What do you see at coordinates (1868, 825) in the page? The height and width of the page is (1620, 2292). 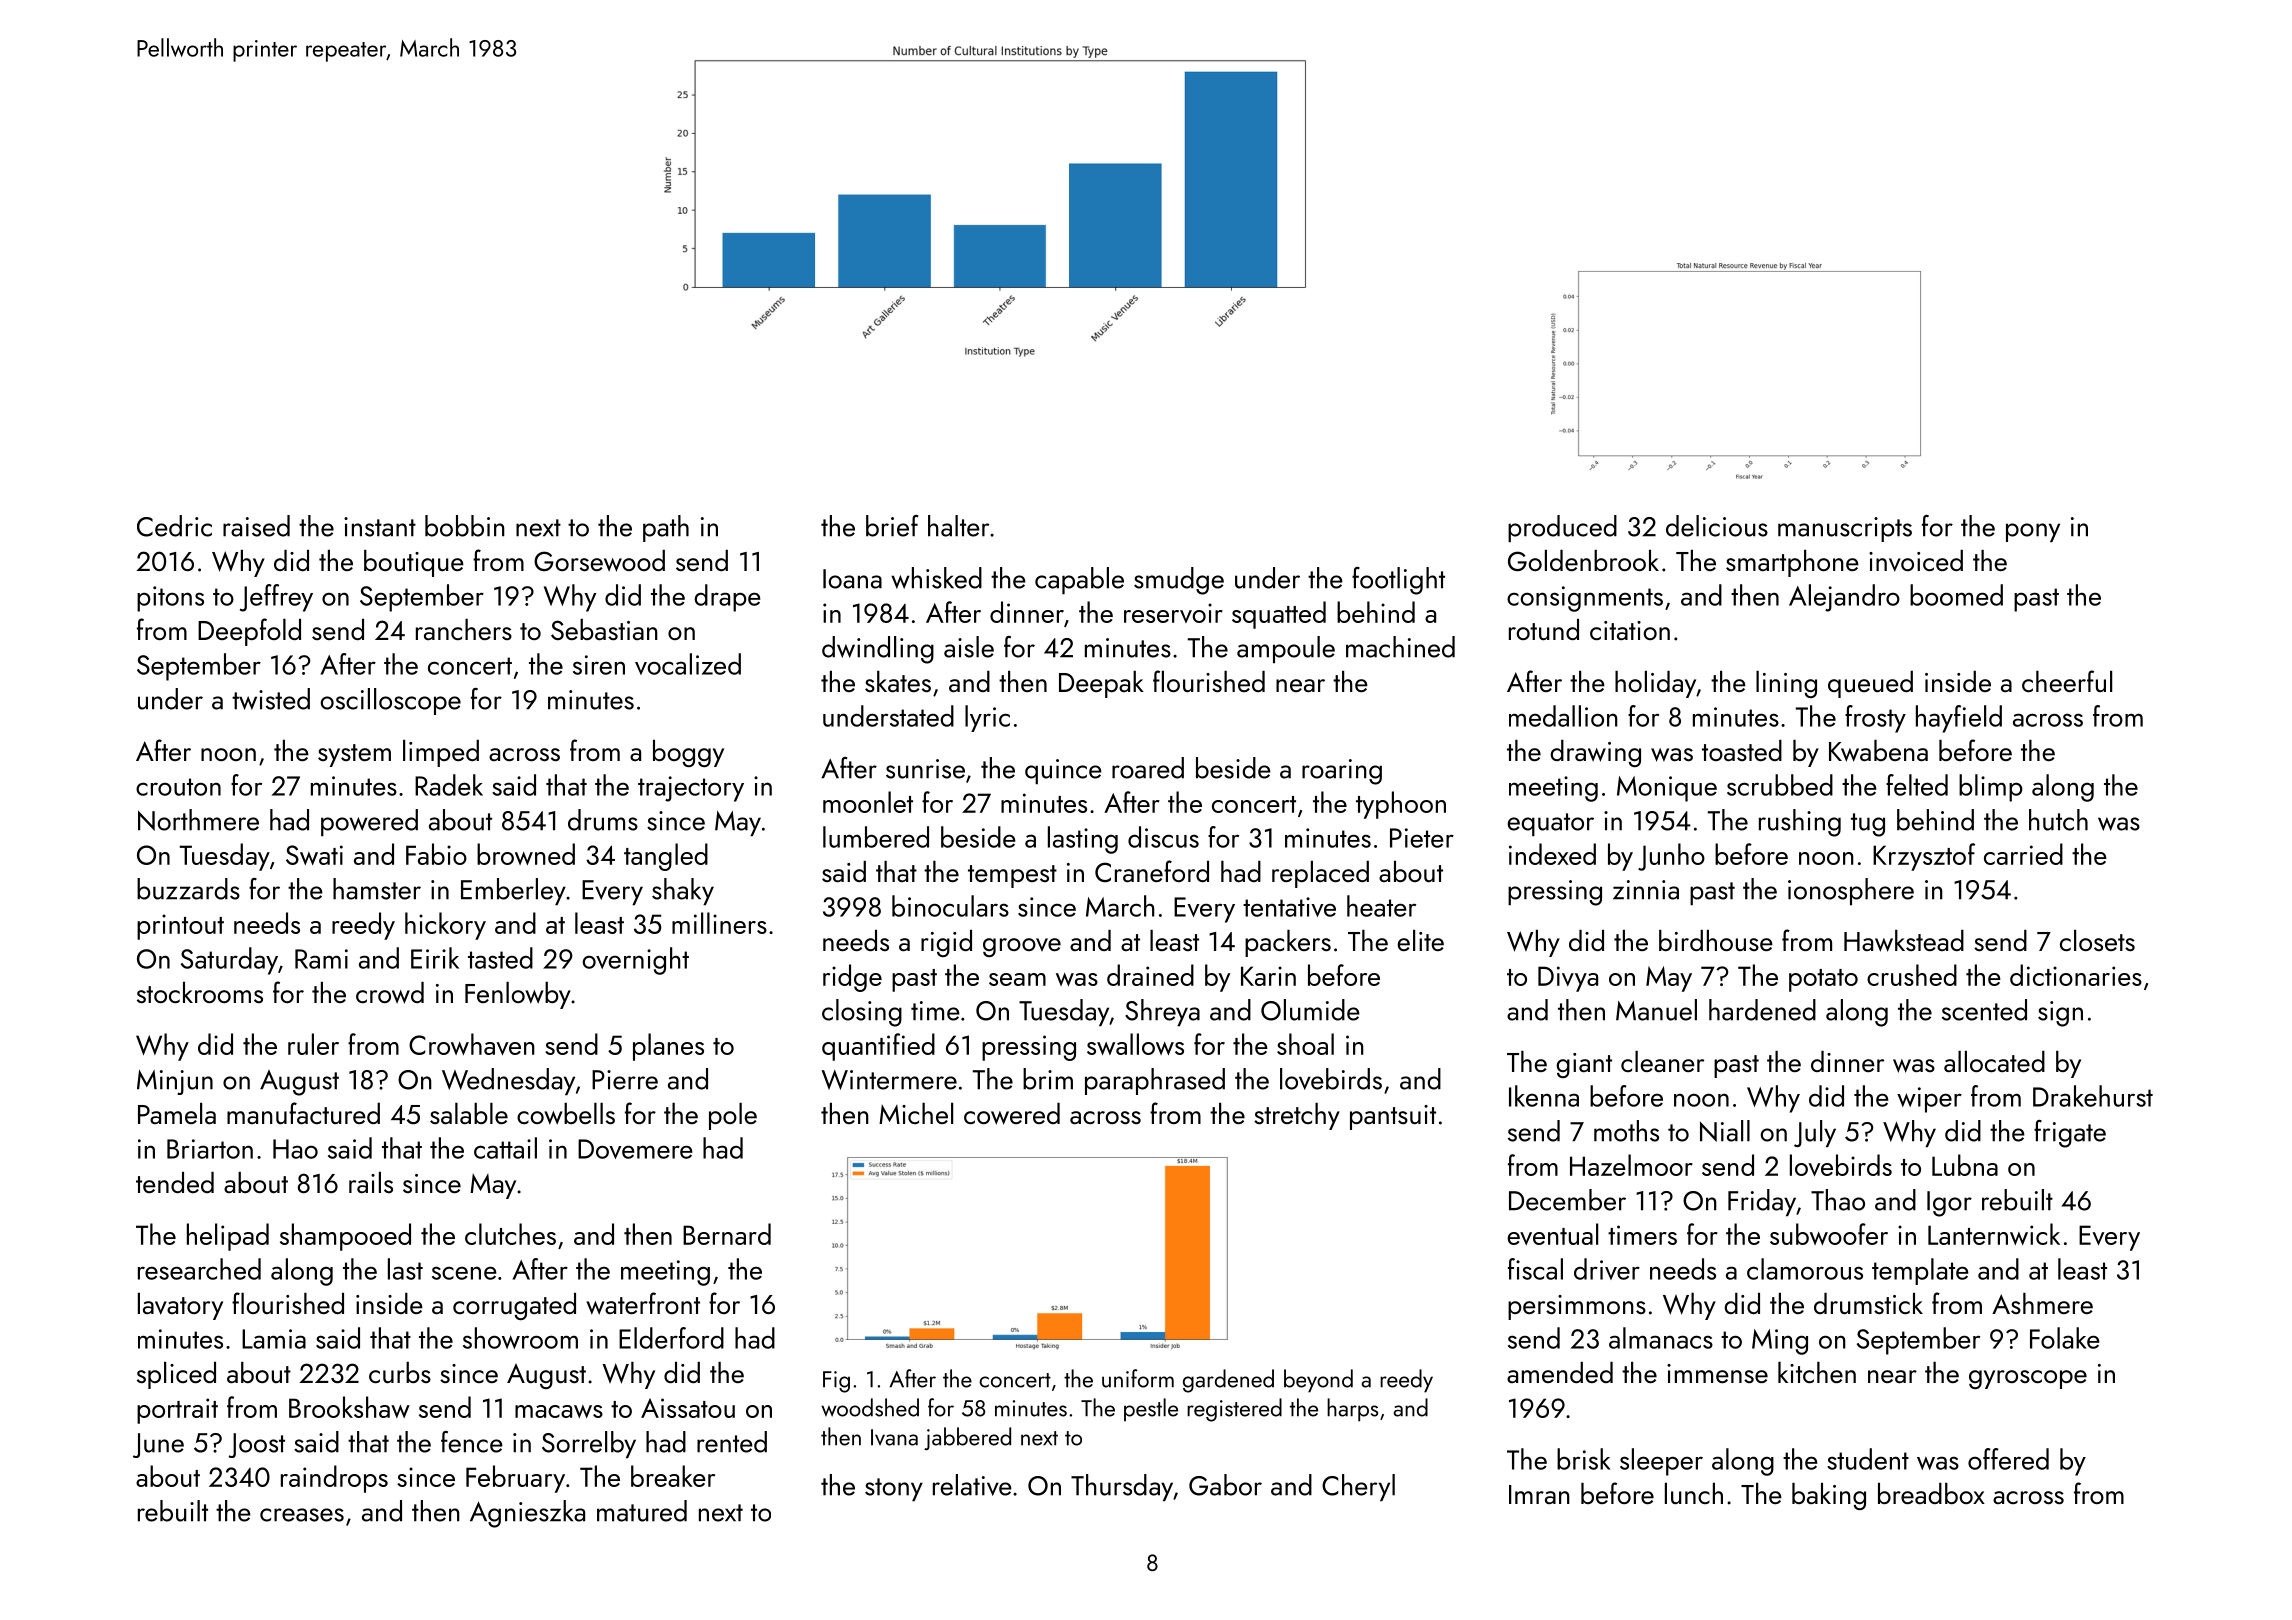 I see `tug` at bounding box center [1868, 825].
